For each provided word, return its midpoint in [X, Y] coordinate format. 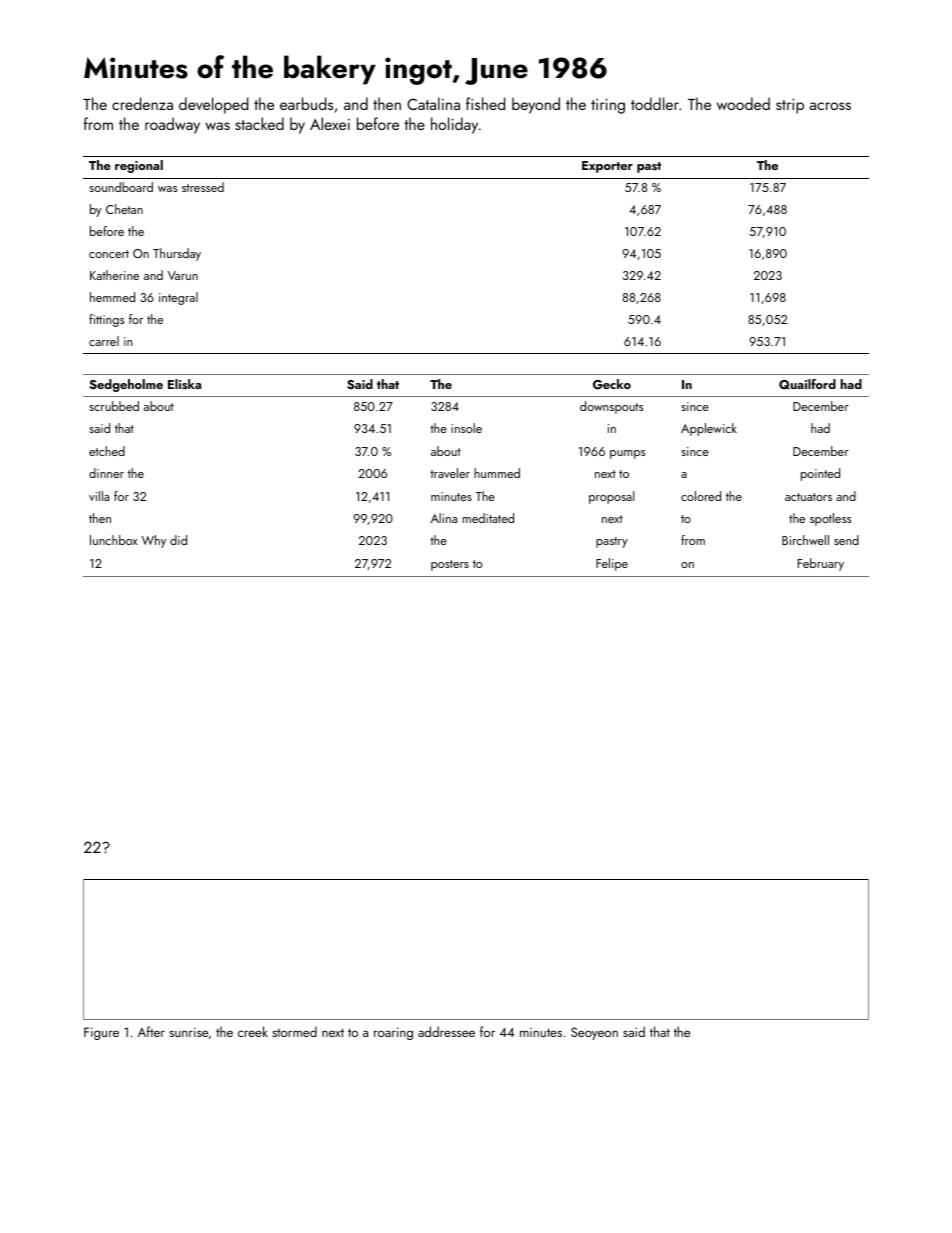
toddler [655, 103]
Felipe [612, 564]
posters [450, 565]
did [178, 540]
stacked [259, 123]
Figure [101, 1033]
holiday [454, 125]
